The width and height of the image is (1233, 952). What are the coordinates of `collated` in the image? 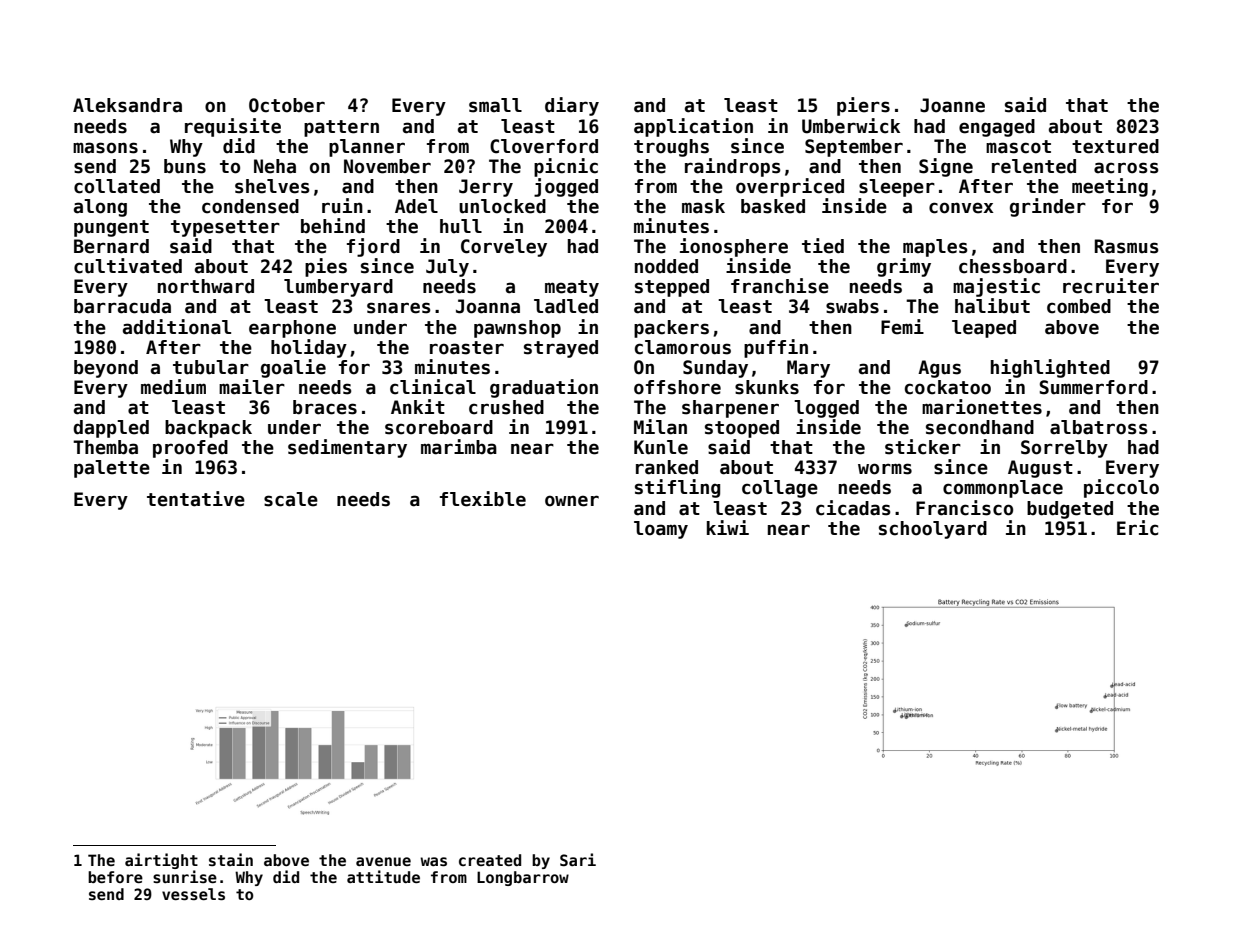 It's located at (117, 186).
